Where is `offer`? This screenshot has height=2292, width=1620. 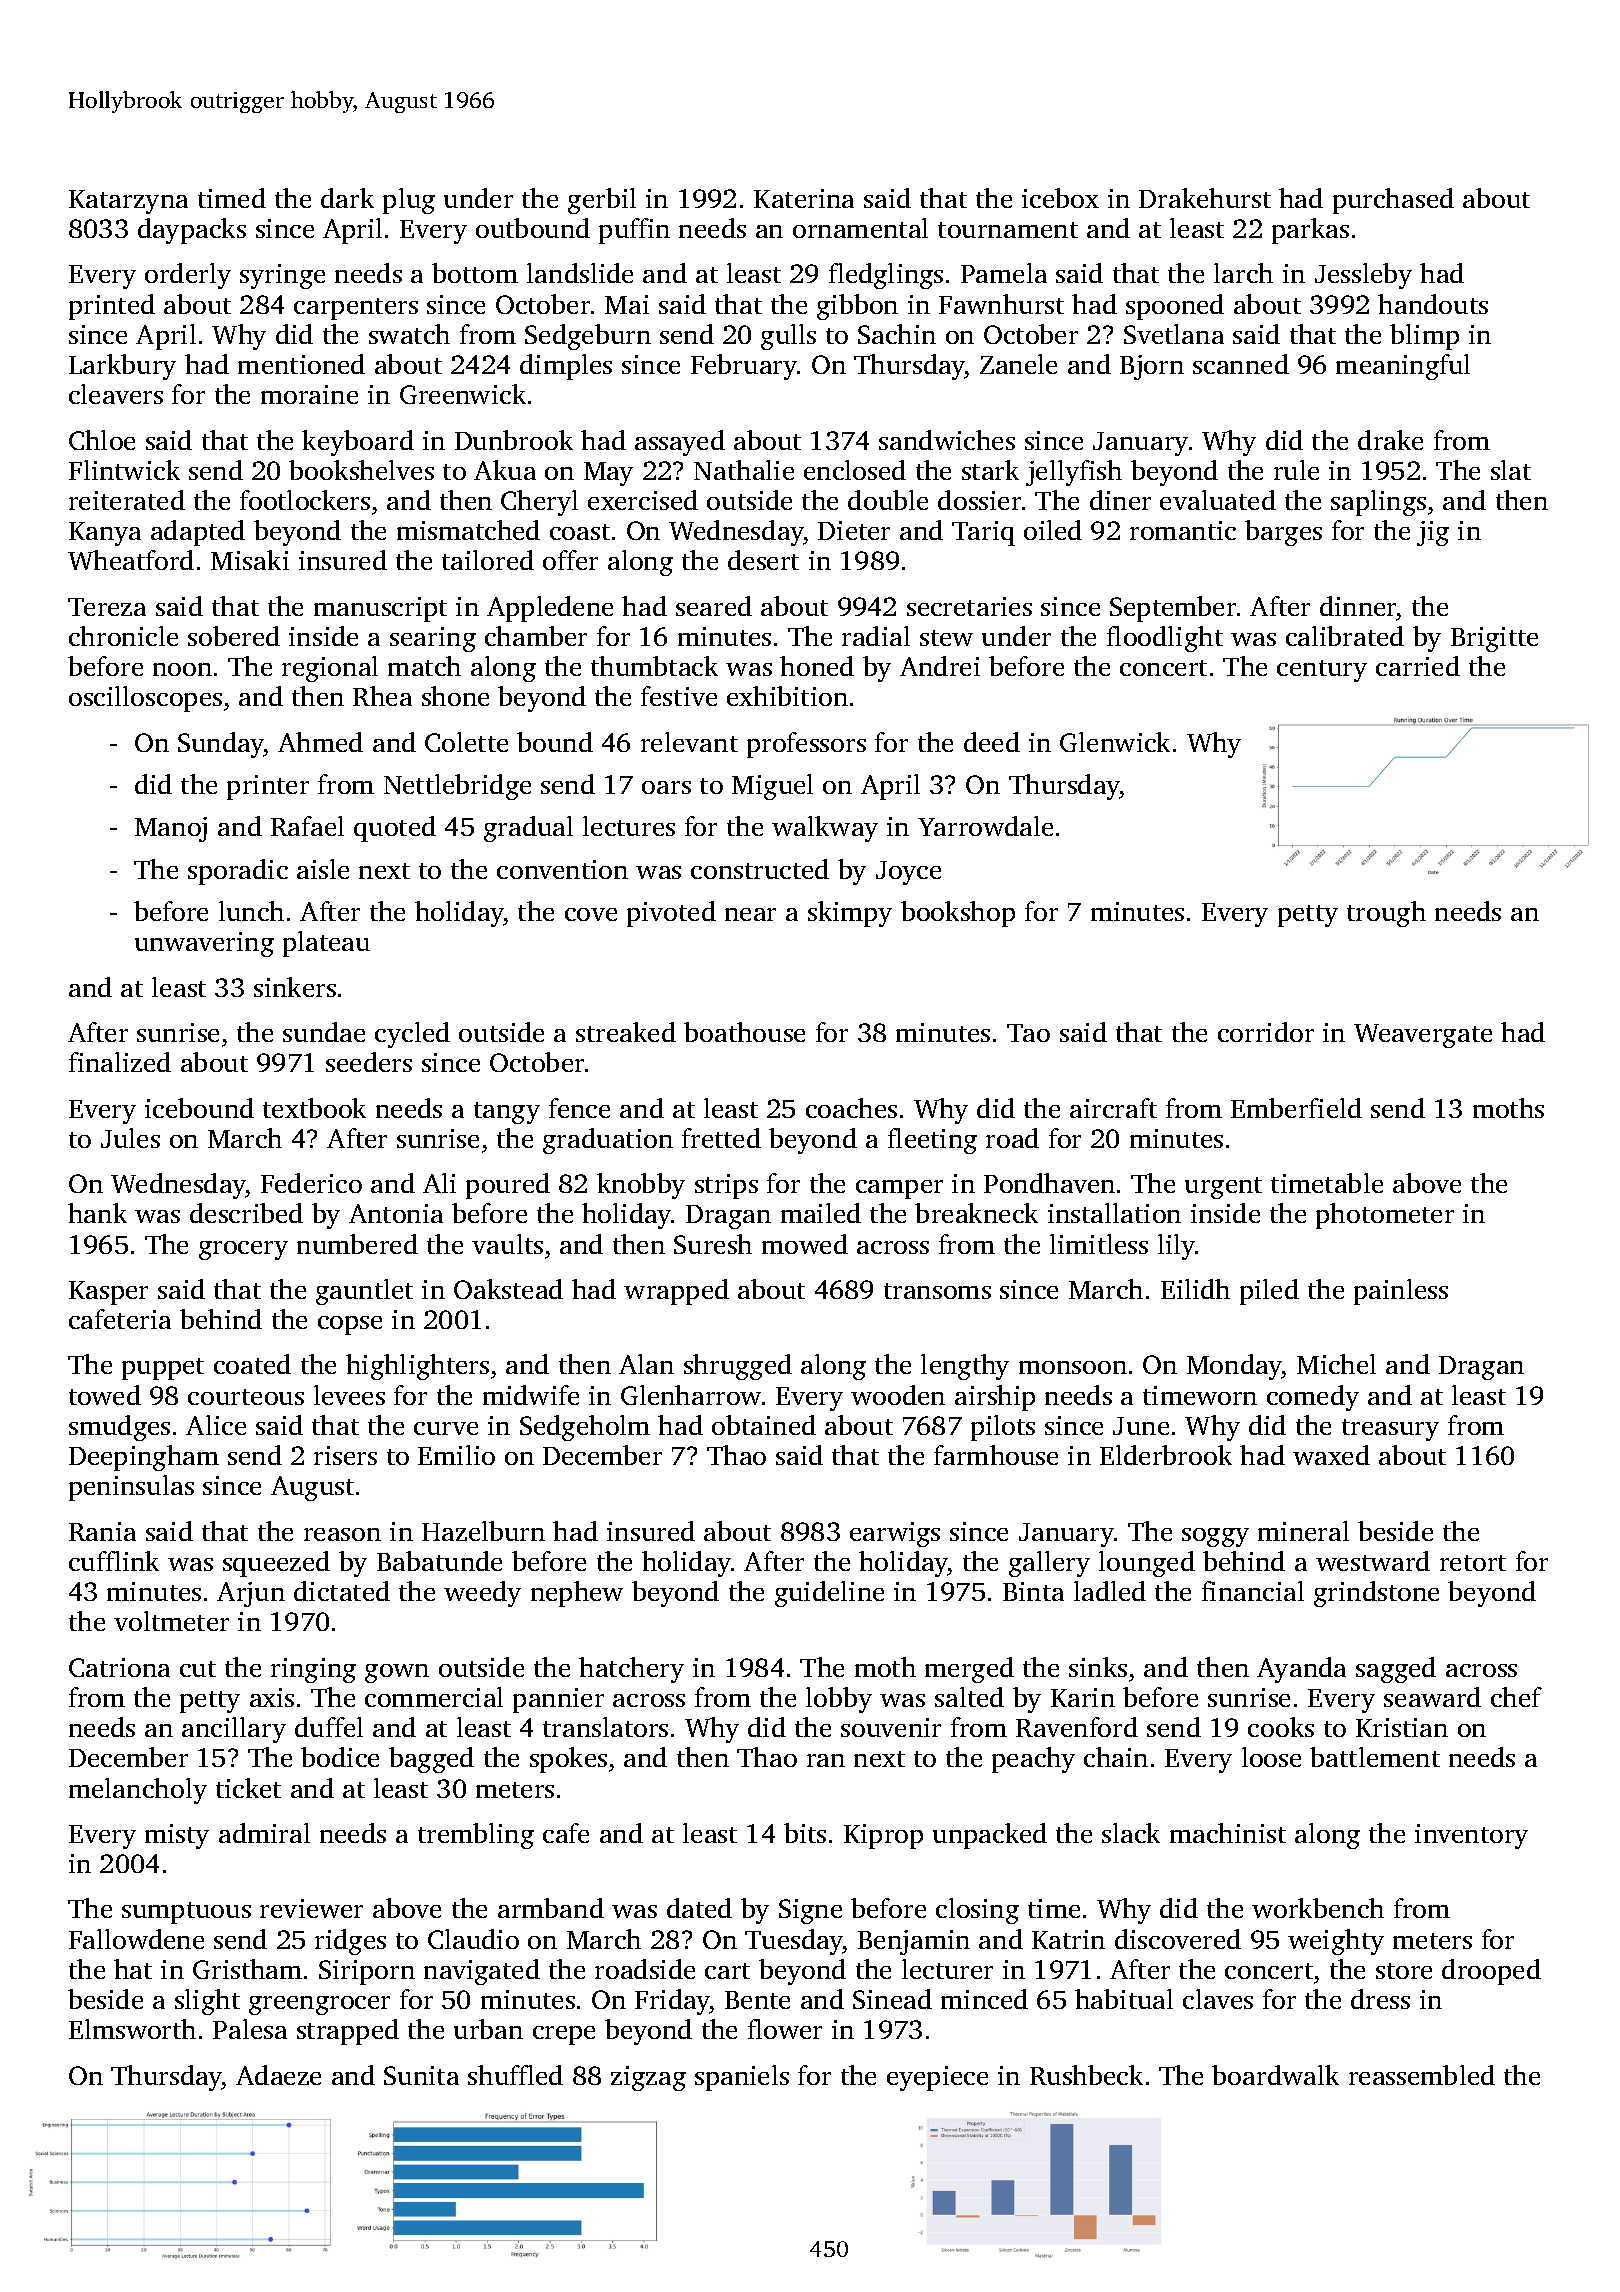 offer is located at coordinates (570, 560).
